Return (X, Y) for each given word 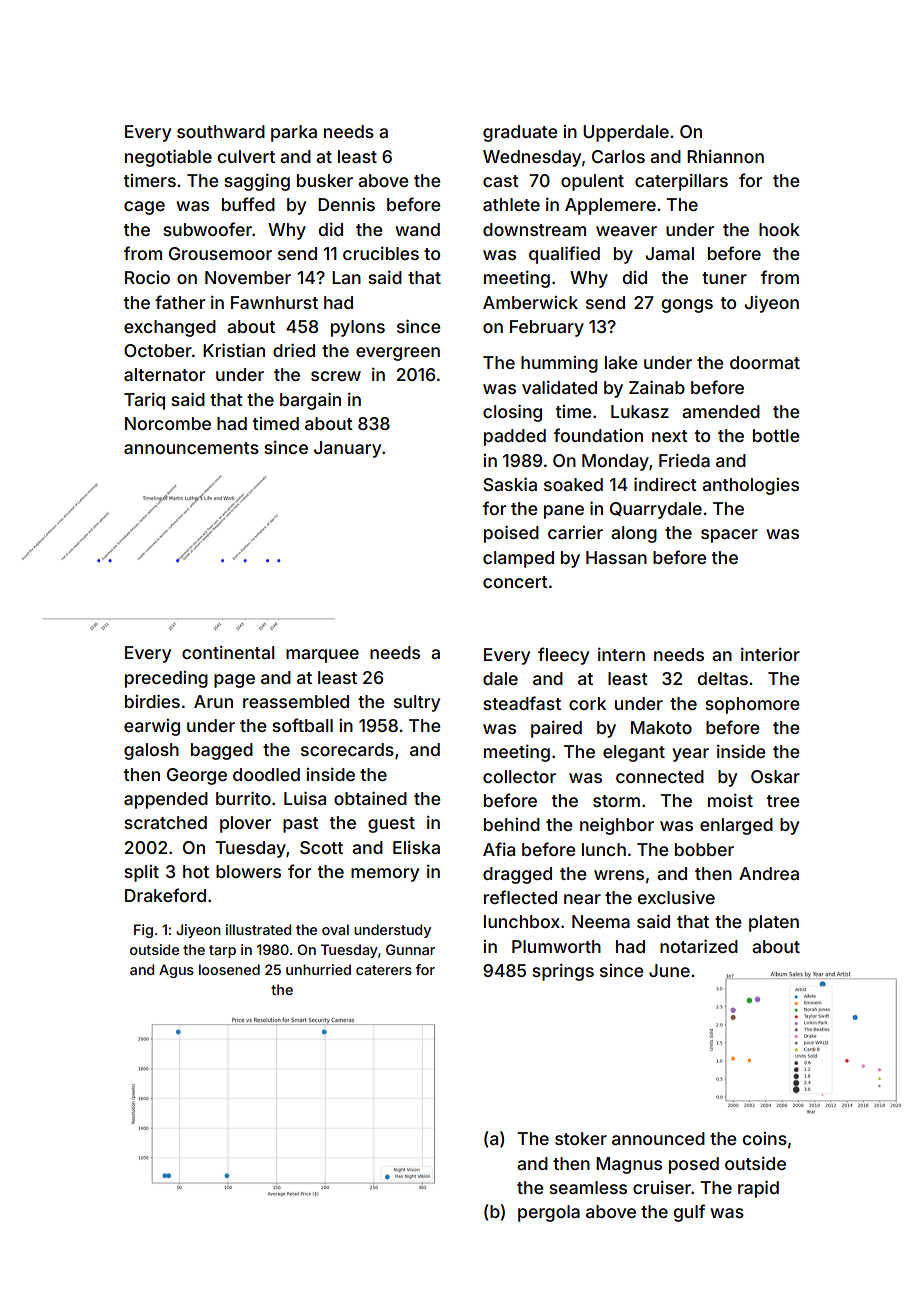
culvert (246, 156)
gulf (689, 1213)
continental (228, 652)
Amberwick (530, 302)
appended (166, 800)
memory (385, 875)
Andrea (769, 873)
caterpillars (681, 182)
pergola (549, 1213)
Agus (176, 971)
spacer (729, 536)
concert (515, 582)
